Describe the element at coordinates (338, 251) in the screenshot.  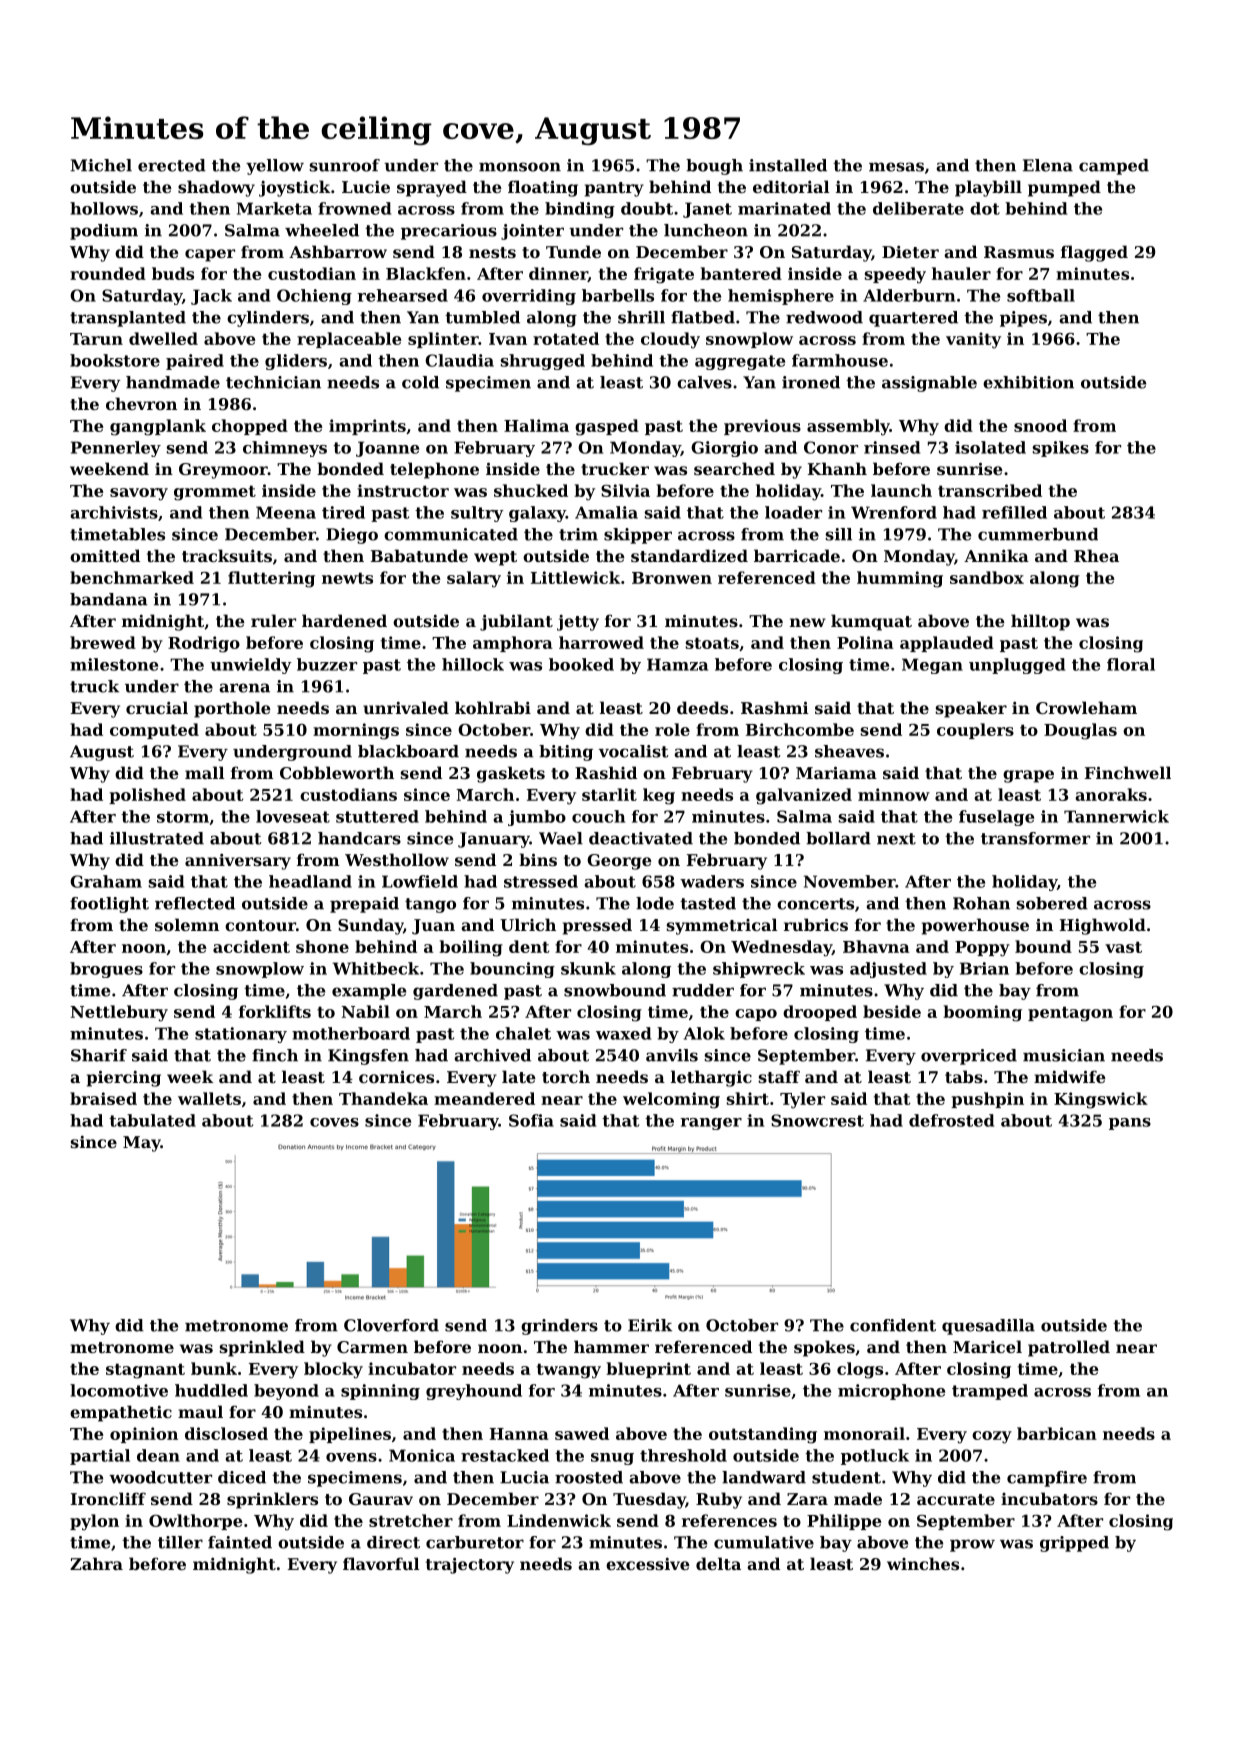
I see `Ashbarrow` at that location.
